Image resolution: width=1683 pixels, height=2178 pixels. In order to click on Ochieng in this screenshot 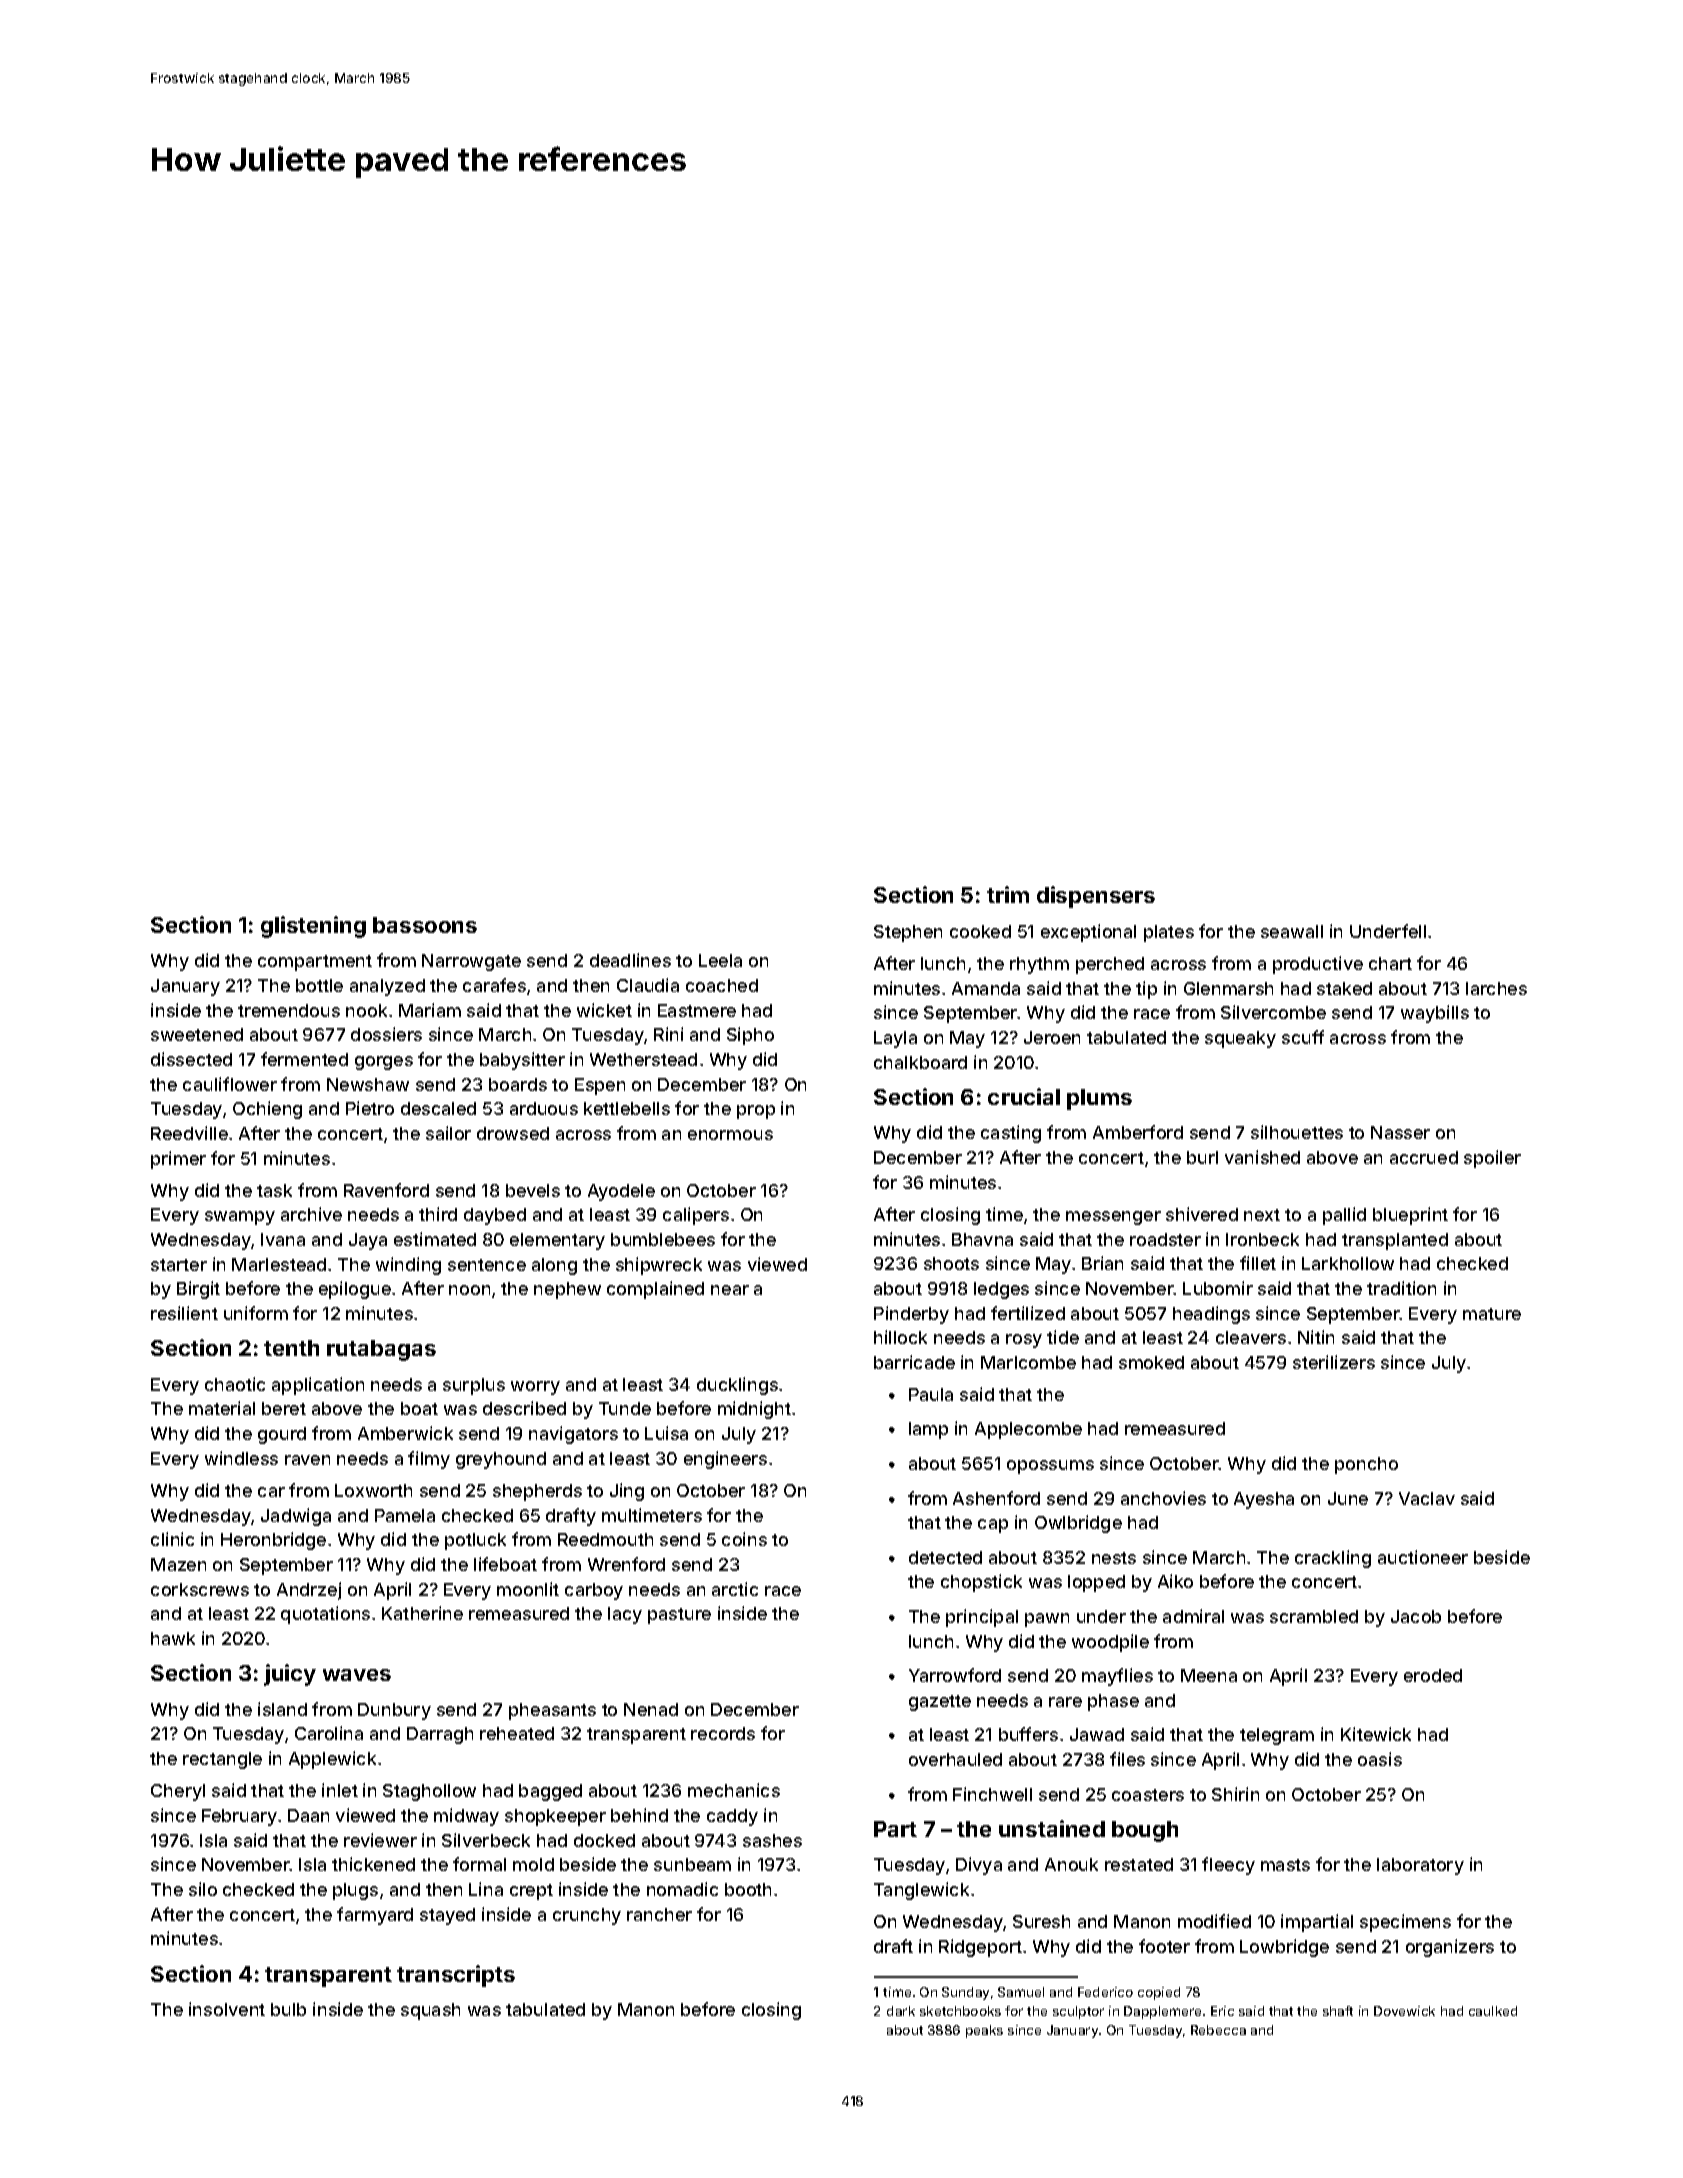, I will do `click(267, 1110)`.
